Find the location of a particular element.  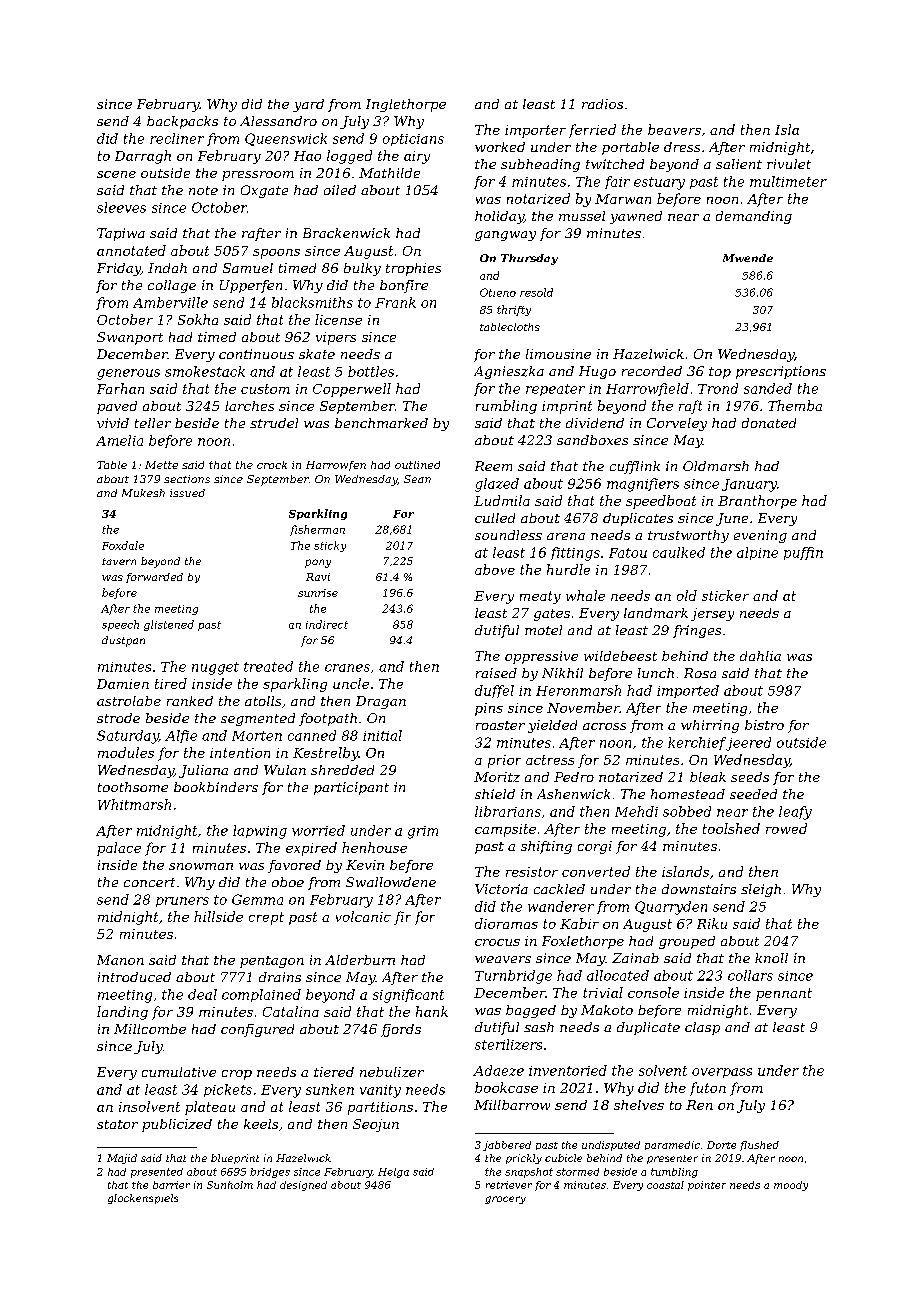

keels is located at coordinates (261, 1124).
